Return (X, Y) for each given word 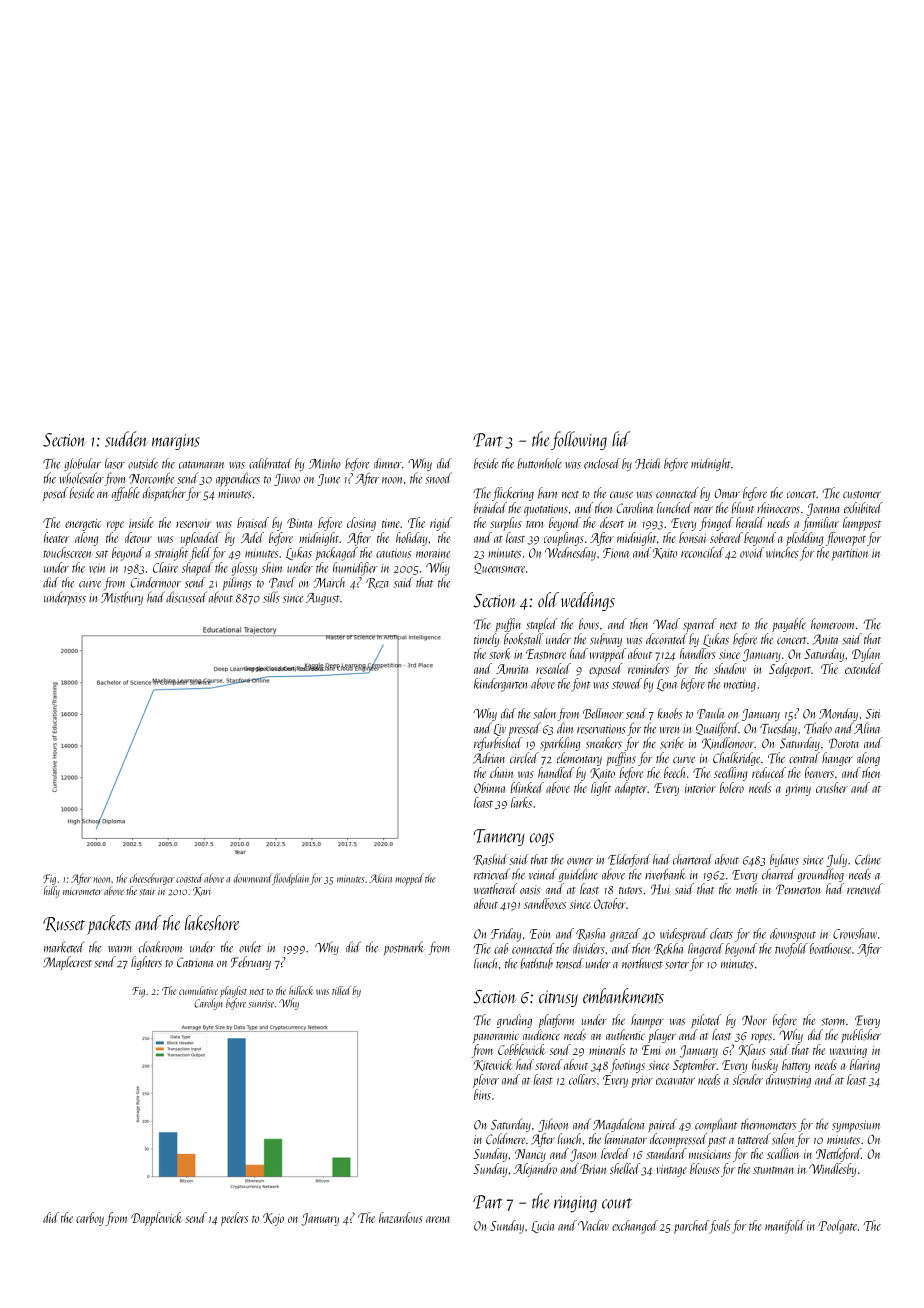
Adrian (489, 758)
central (804, 757)
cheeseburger (152, 879)
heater (57, 537)
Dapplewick (156, 1219)
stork (499, 653)
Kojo (273, 1219)
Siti (873, 714)
